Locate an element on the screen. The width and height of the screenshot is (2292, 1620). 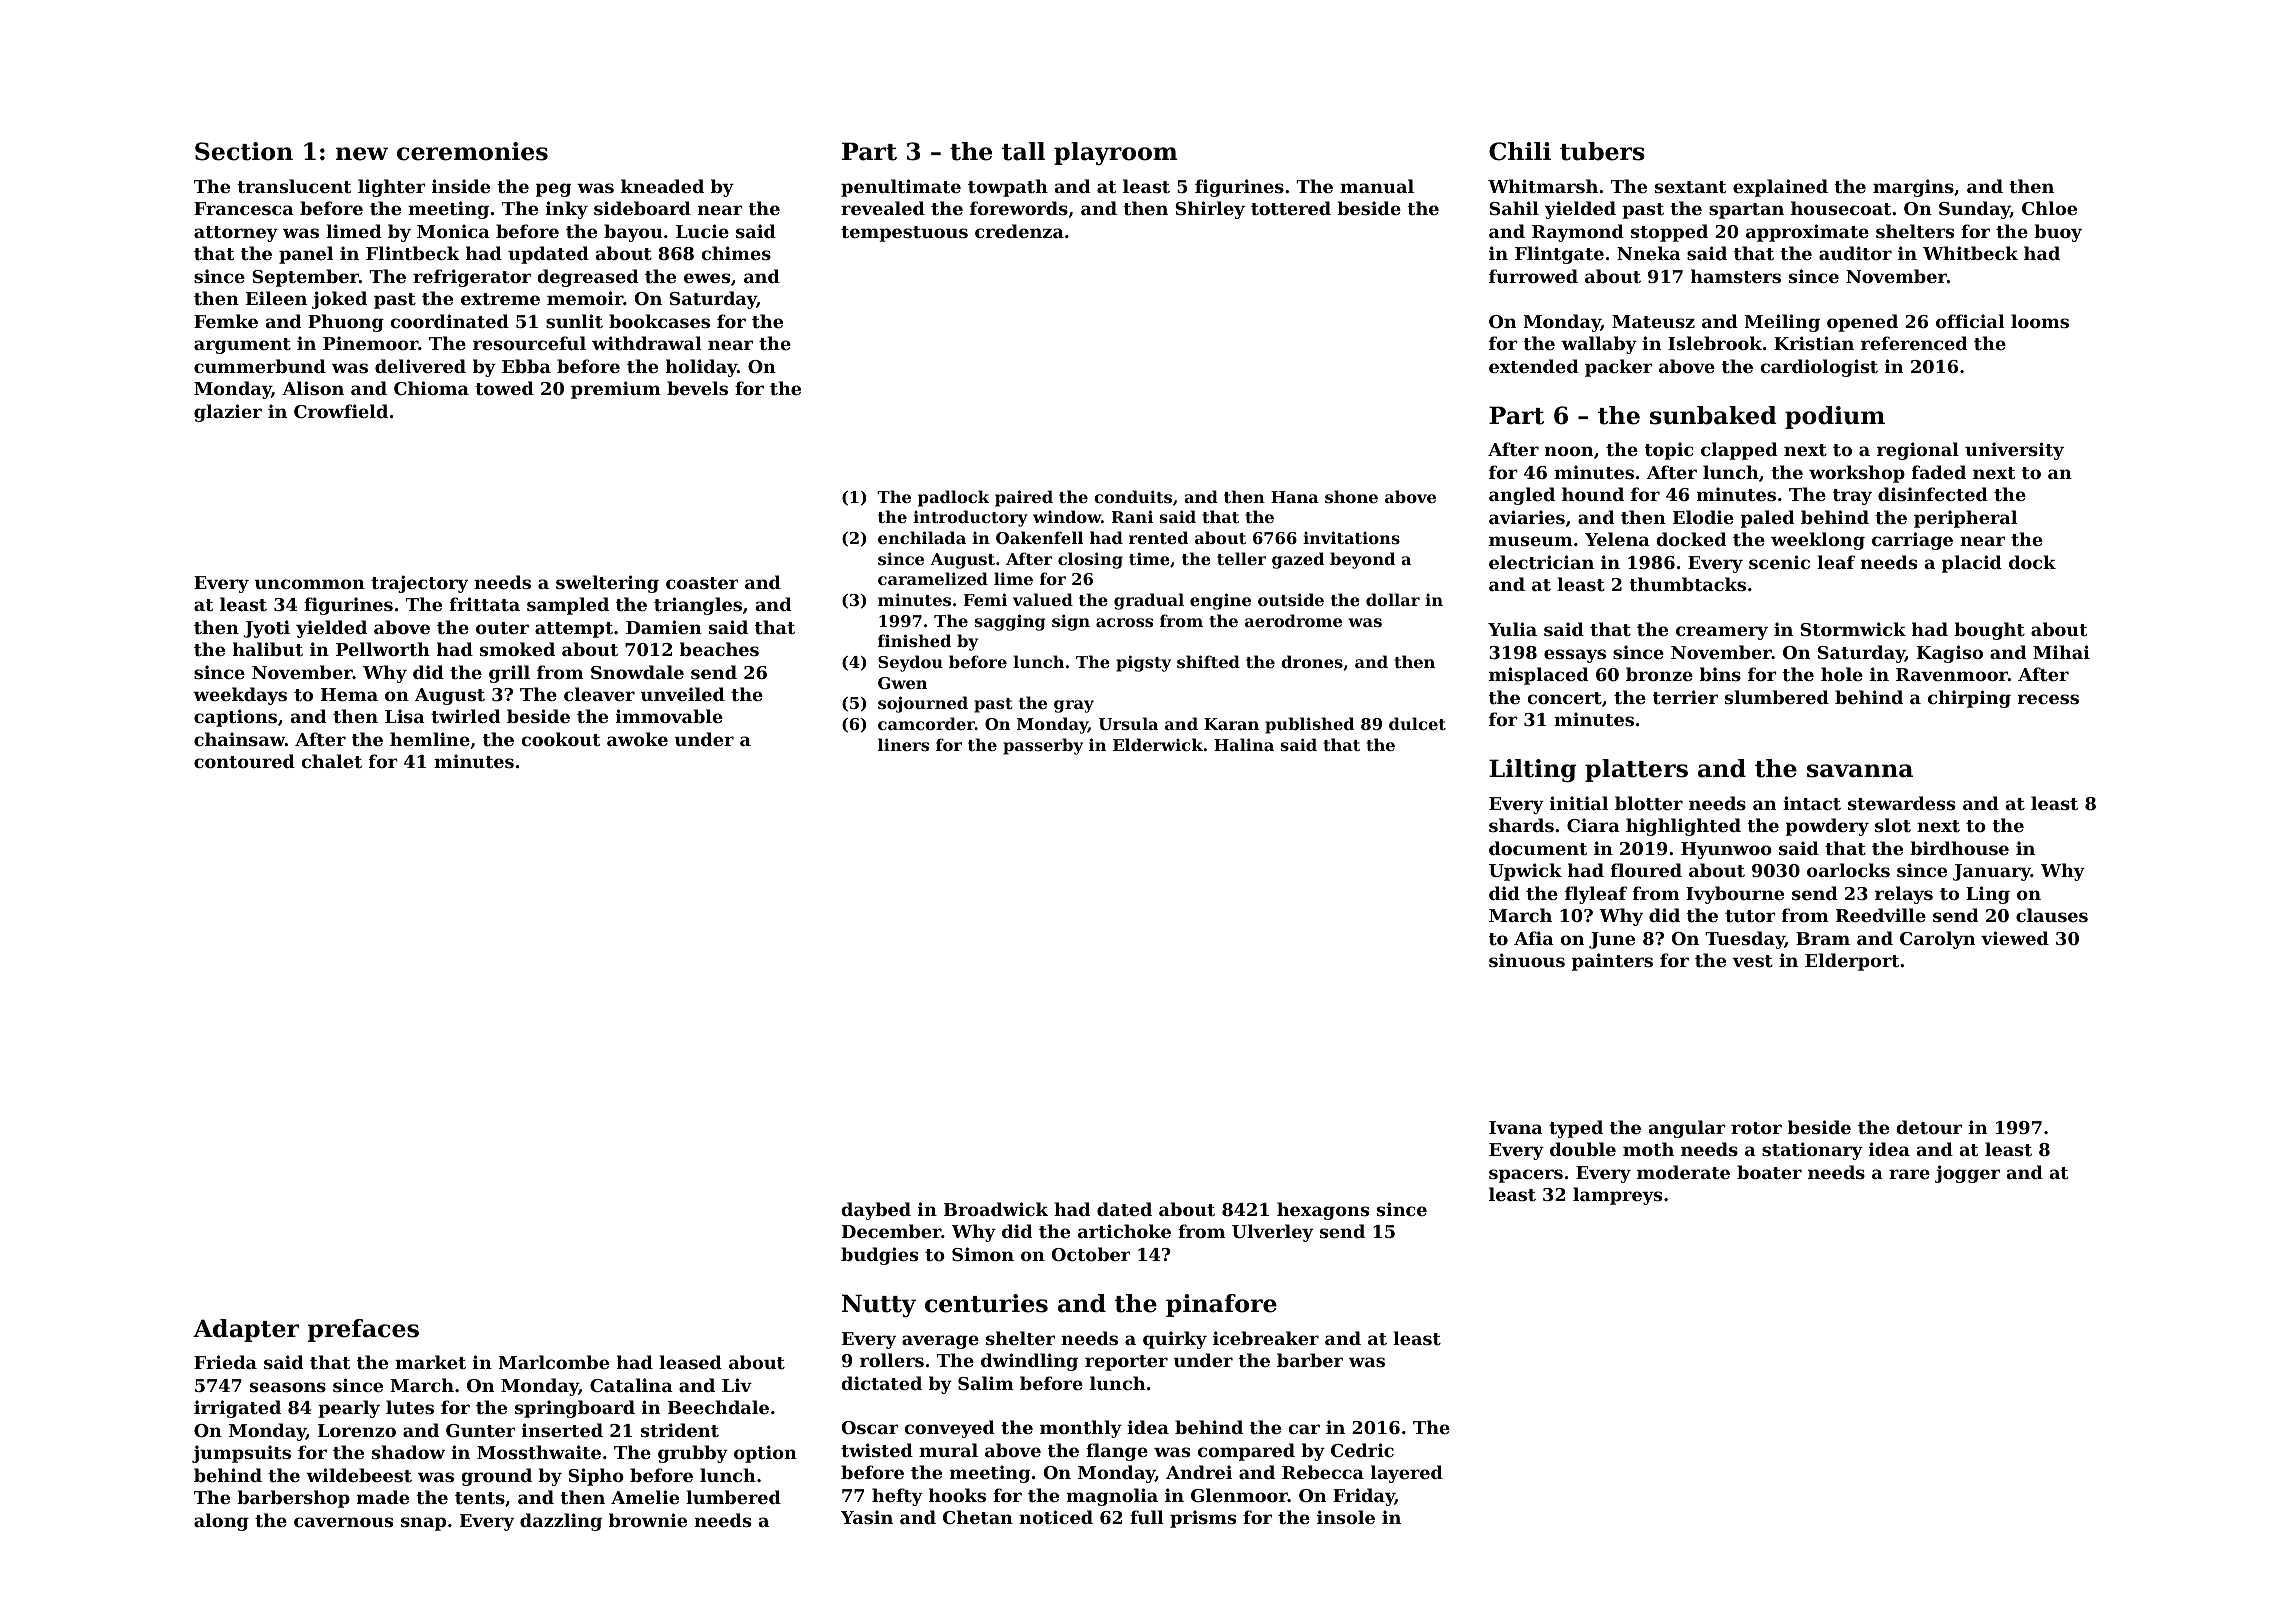
daybed is located at coordinates (876, 1211).
